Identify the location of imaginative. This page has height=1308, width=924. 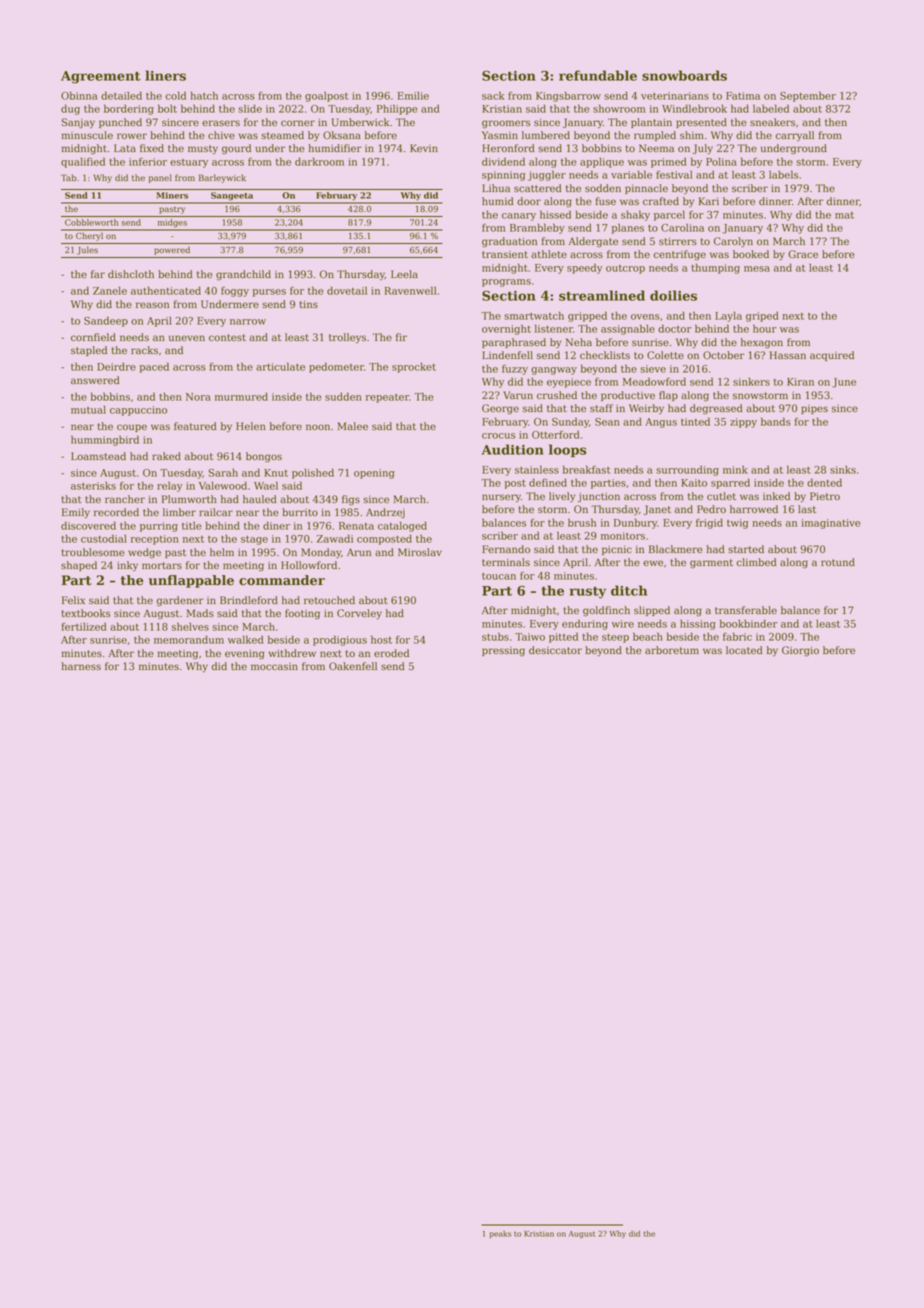
(831, 524).
